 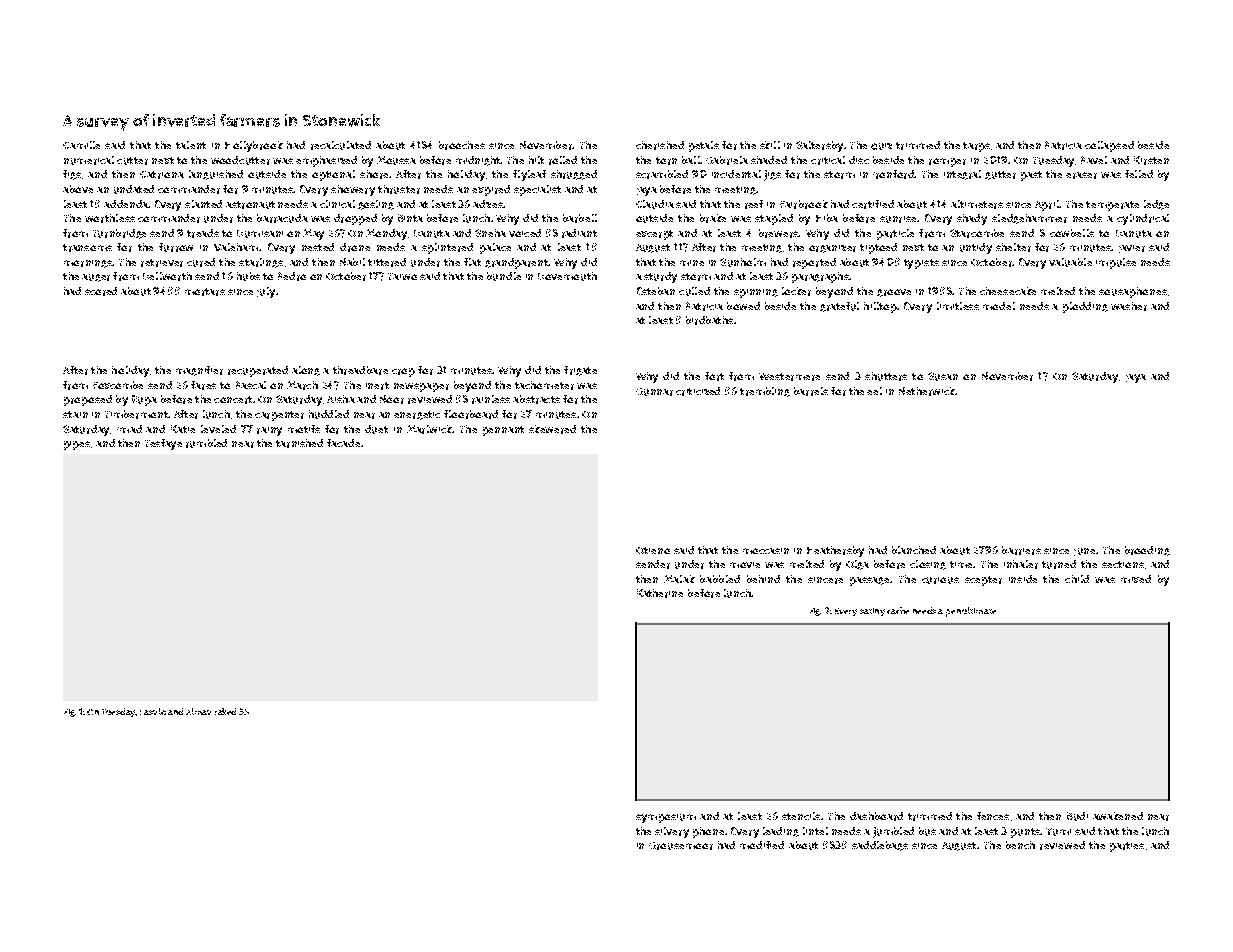 What do you see at coordinates (762, 845) in the screenshot?
I see `modified` at bounding box center [762, 845].
